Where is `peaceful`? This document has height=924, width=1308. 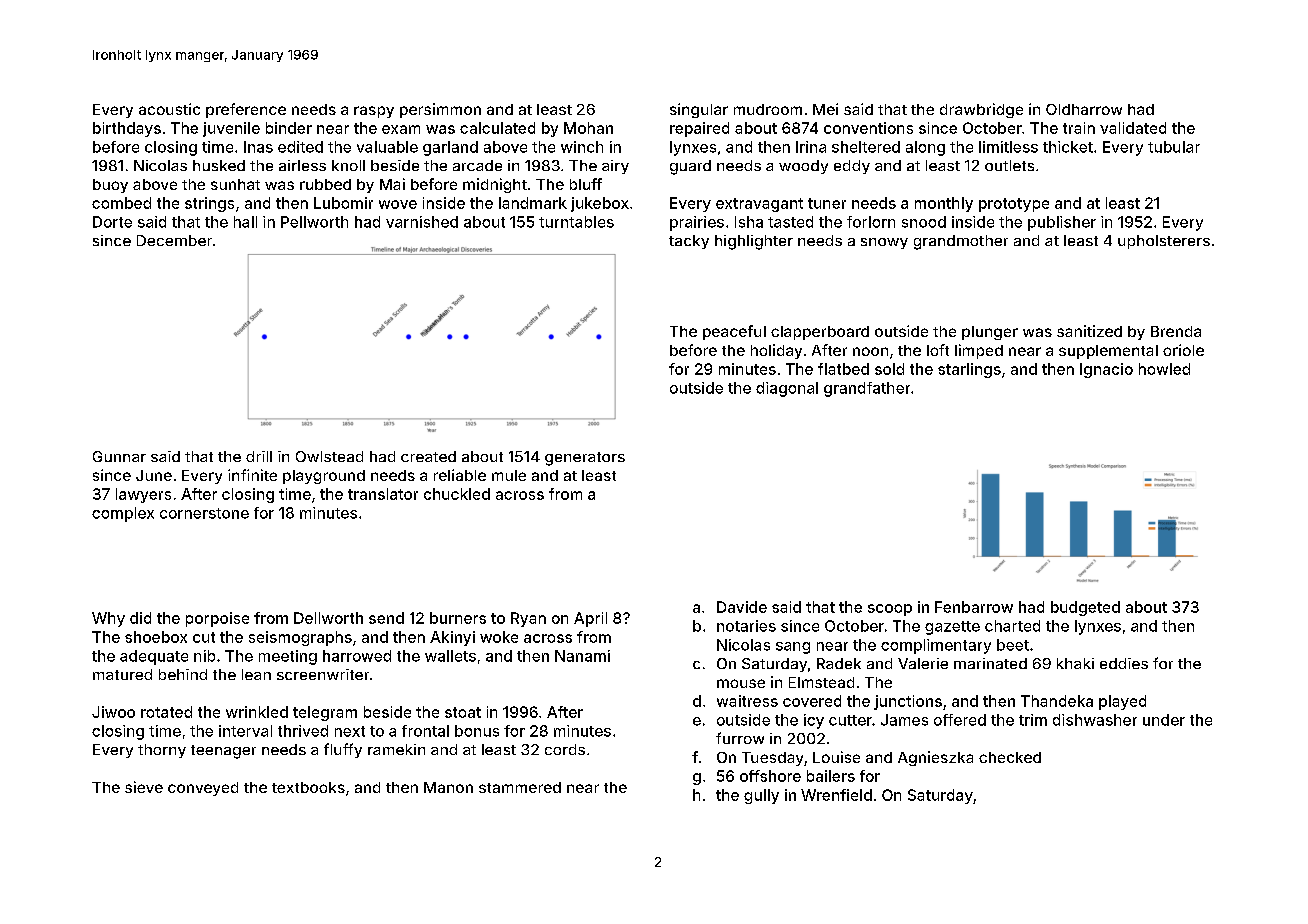 peaceful is located at coordinates (734, 332).
